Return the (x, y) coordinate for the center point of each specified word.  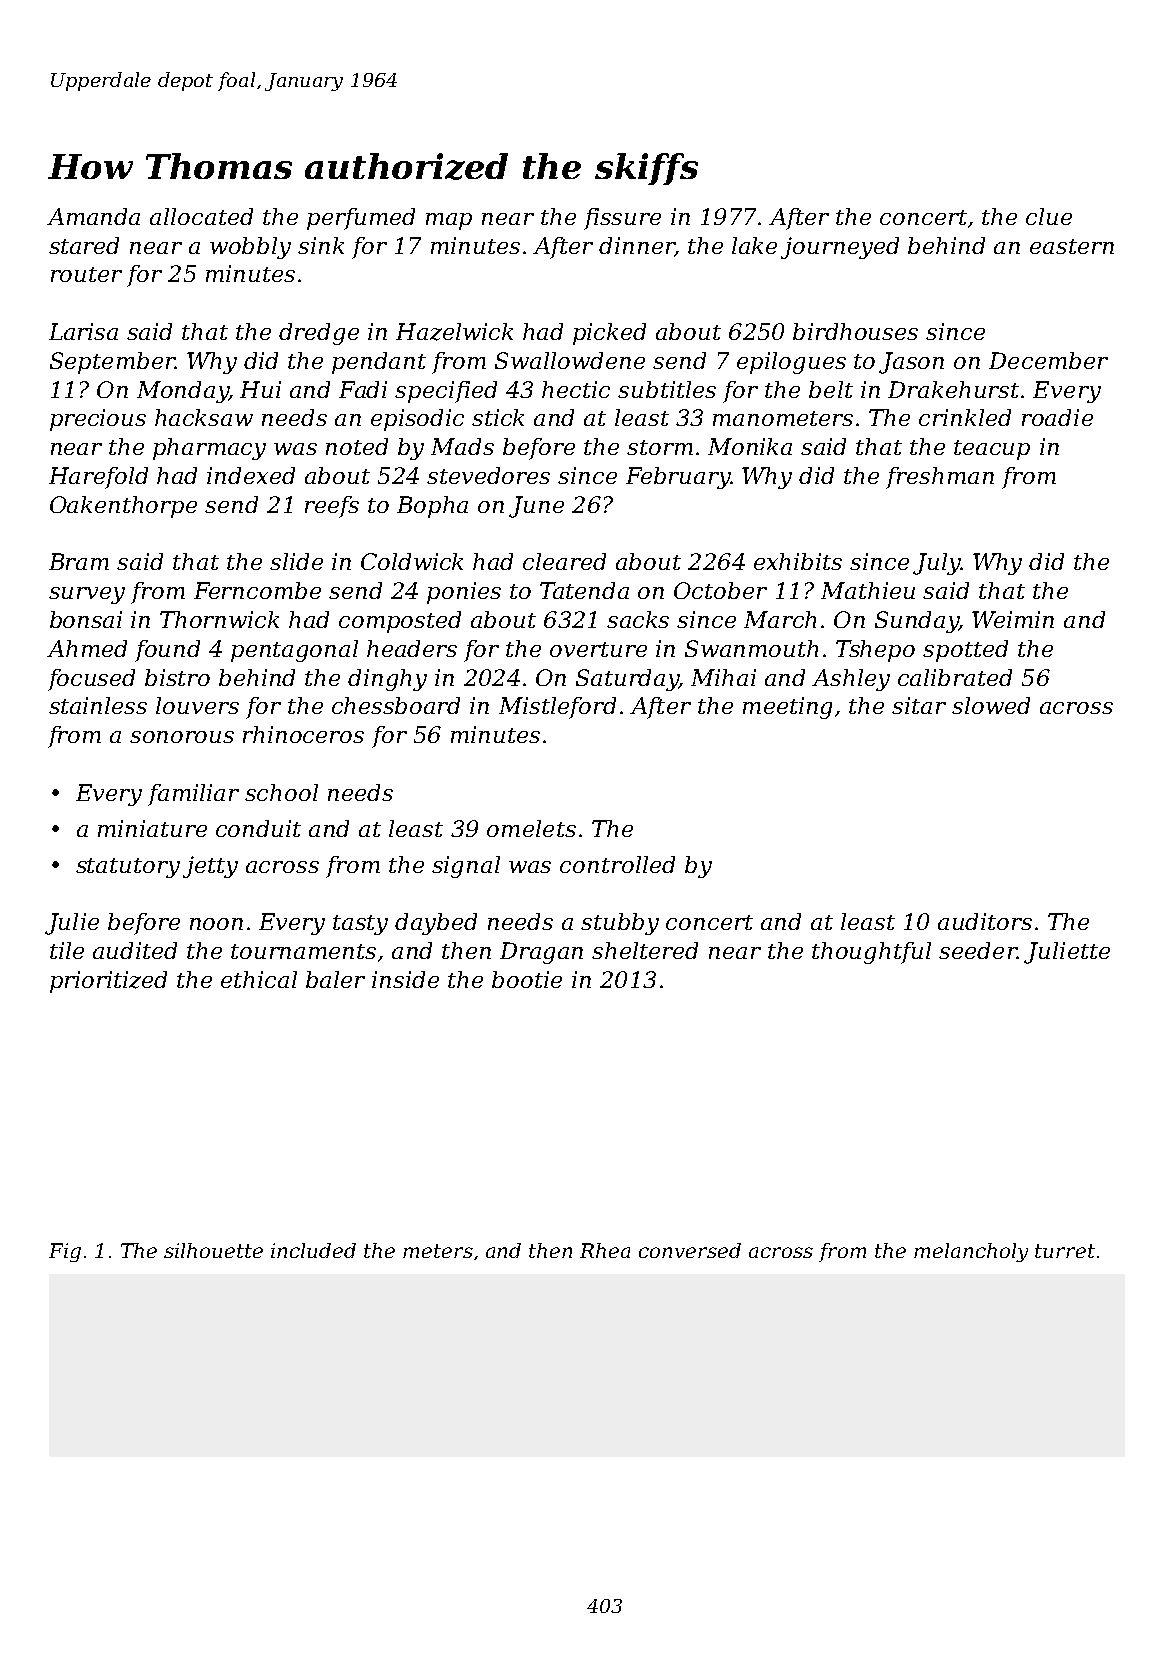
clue (1049, 216)
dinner (637, 246)
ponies (464, 593)
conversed (690, 1250)
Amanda (93, 216)
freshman (940, 478)
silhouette (213, 1250)
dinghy (387, 680)
